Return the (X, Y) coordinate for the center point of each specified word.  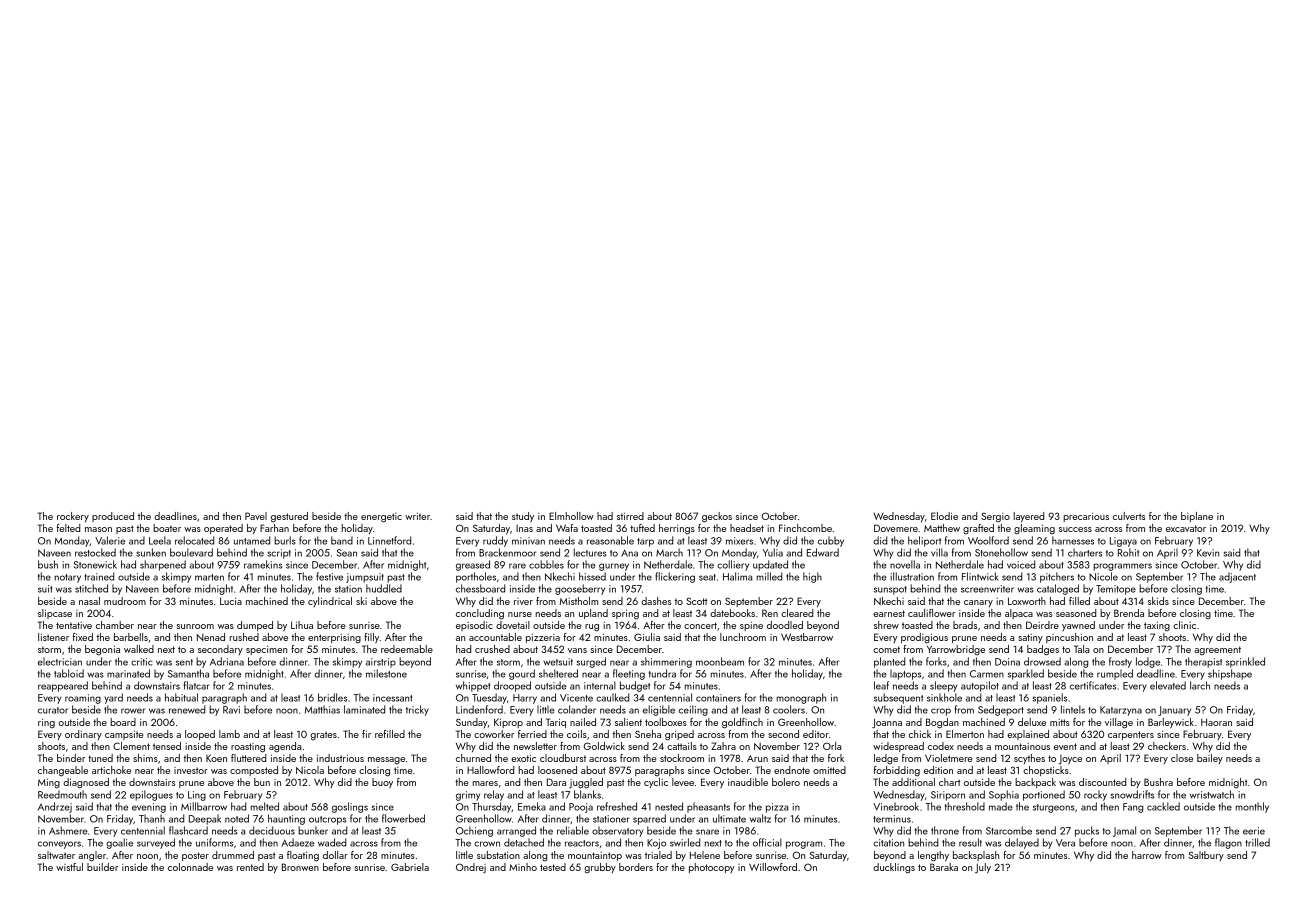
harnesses (1073, 540)
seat (707, 577)
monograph (801, 698)
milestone (386, 673)
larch (1200, 685)
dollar (335, 855)
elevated (1168, 685)
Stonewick (95, 564)
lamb (229, 734)
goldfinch (742, 723)
